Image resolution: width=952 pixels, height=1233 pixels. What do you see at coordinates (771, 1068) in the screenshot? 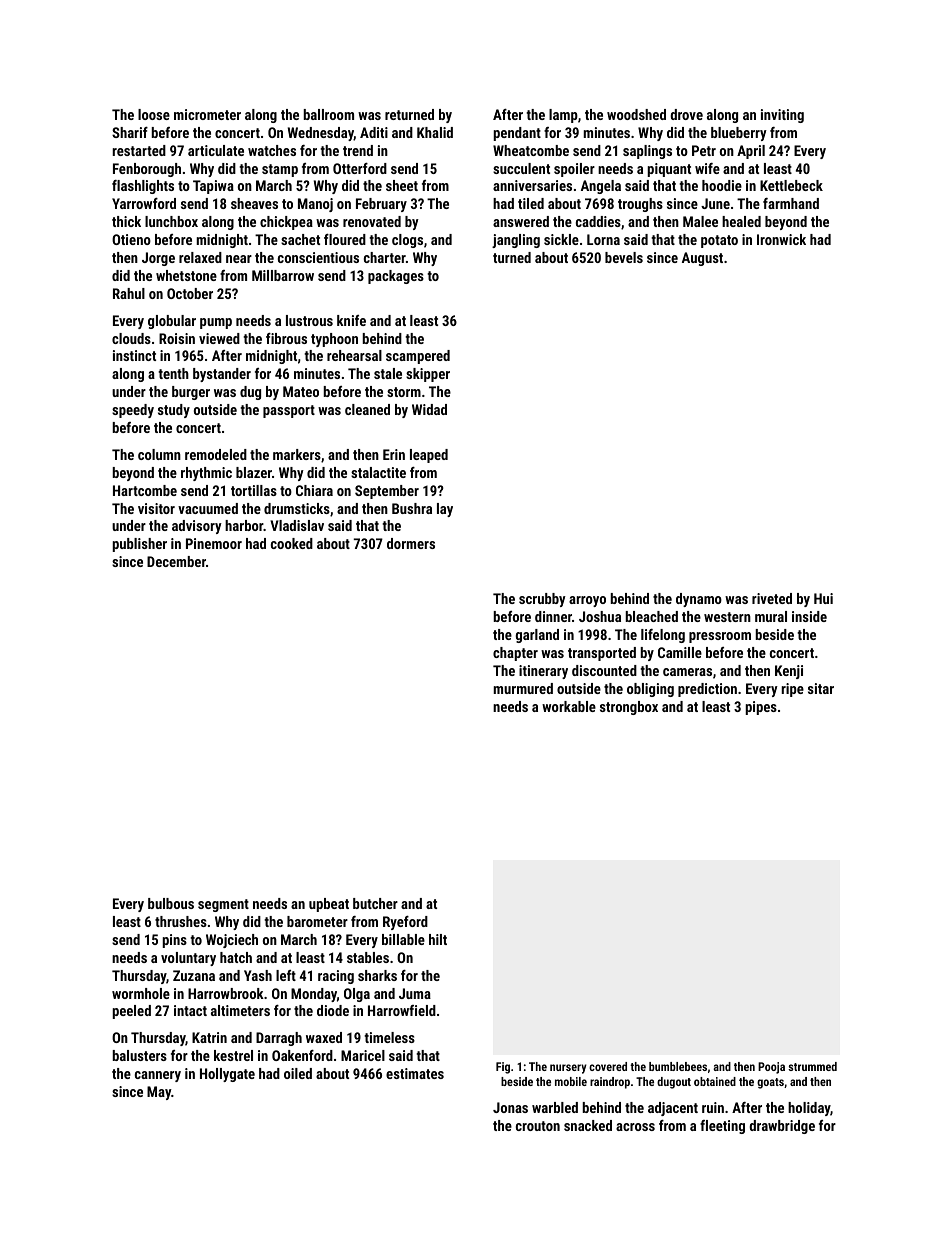
I see `Pooja` at bounding box center [771, 1068].
